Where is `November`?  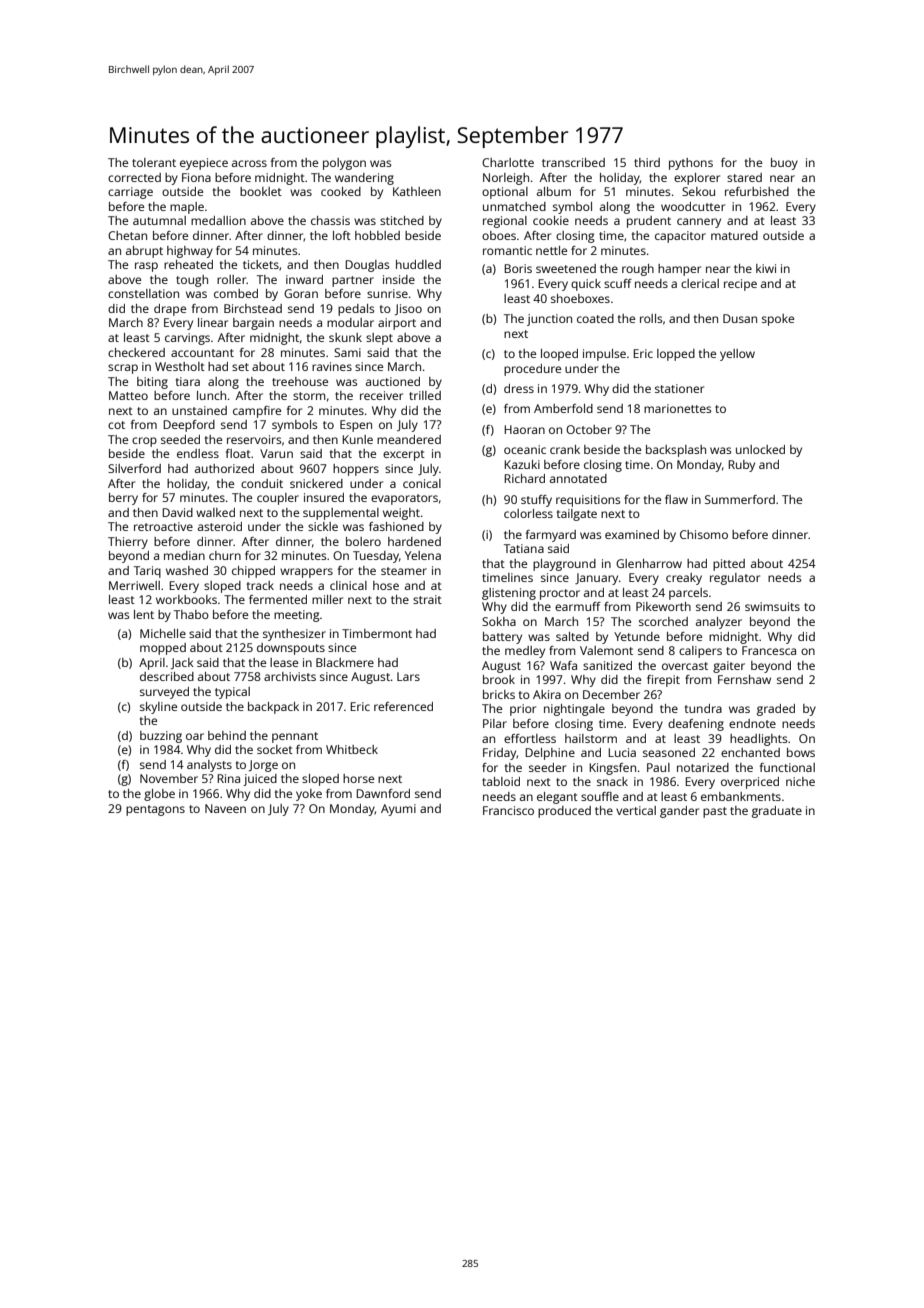 November is located at coordinates (169, 778).
